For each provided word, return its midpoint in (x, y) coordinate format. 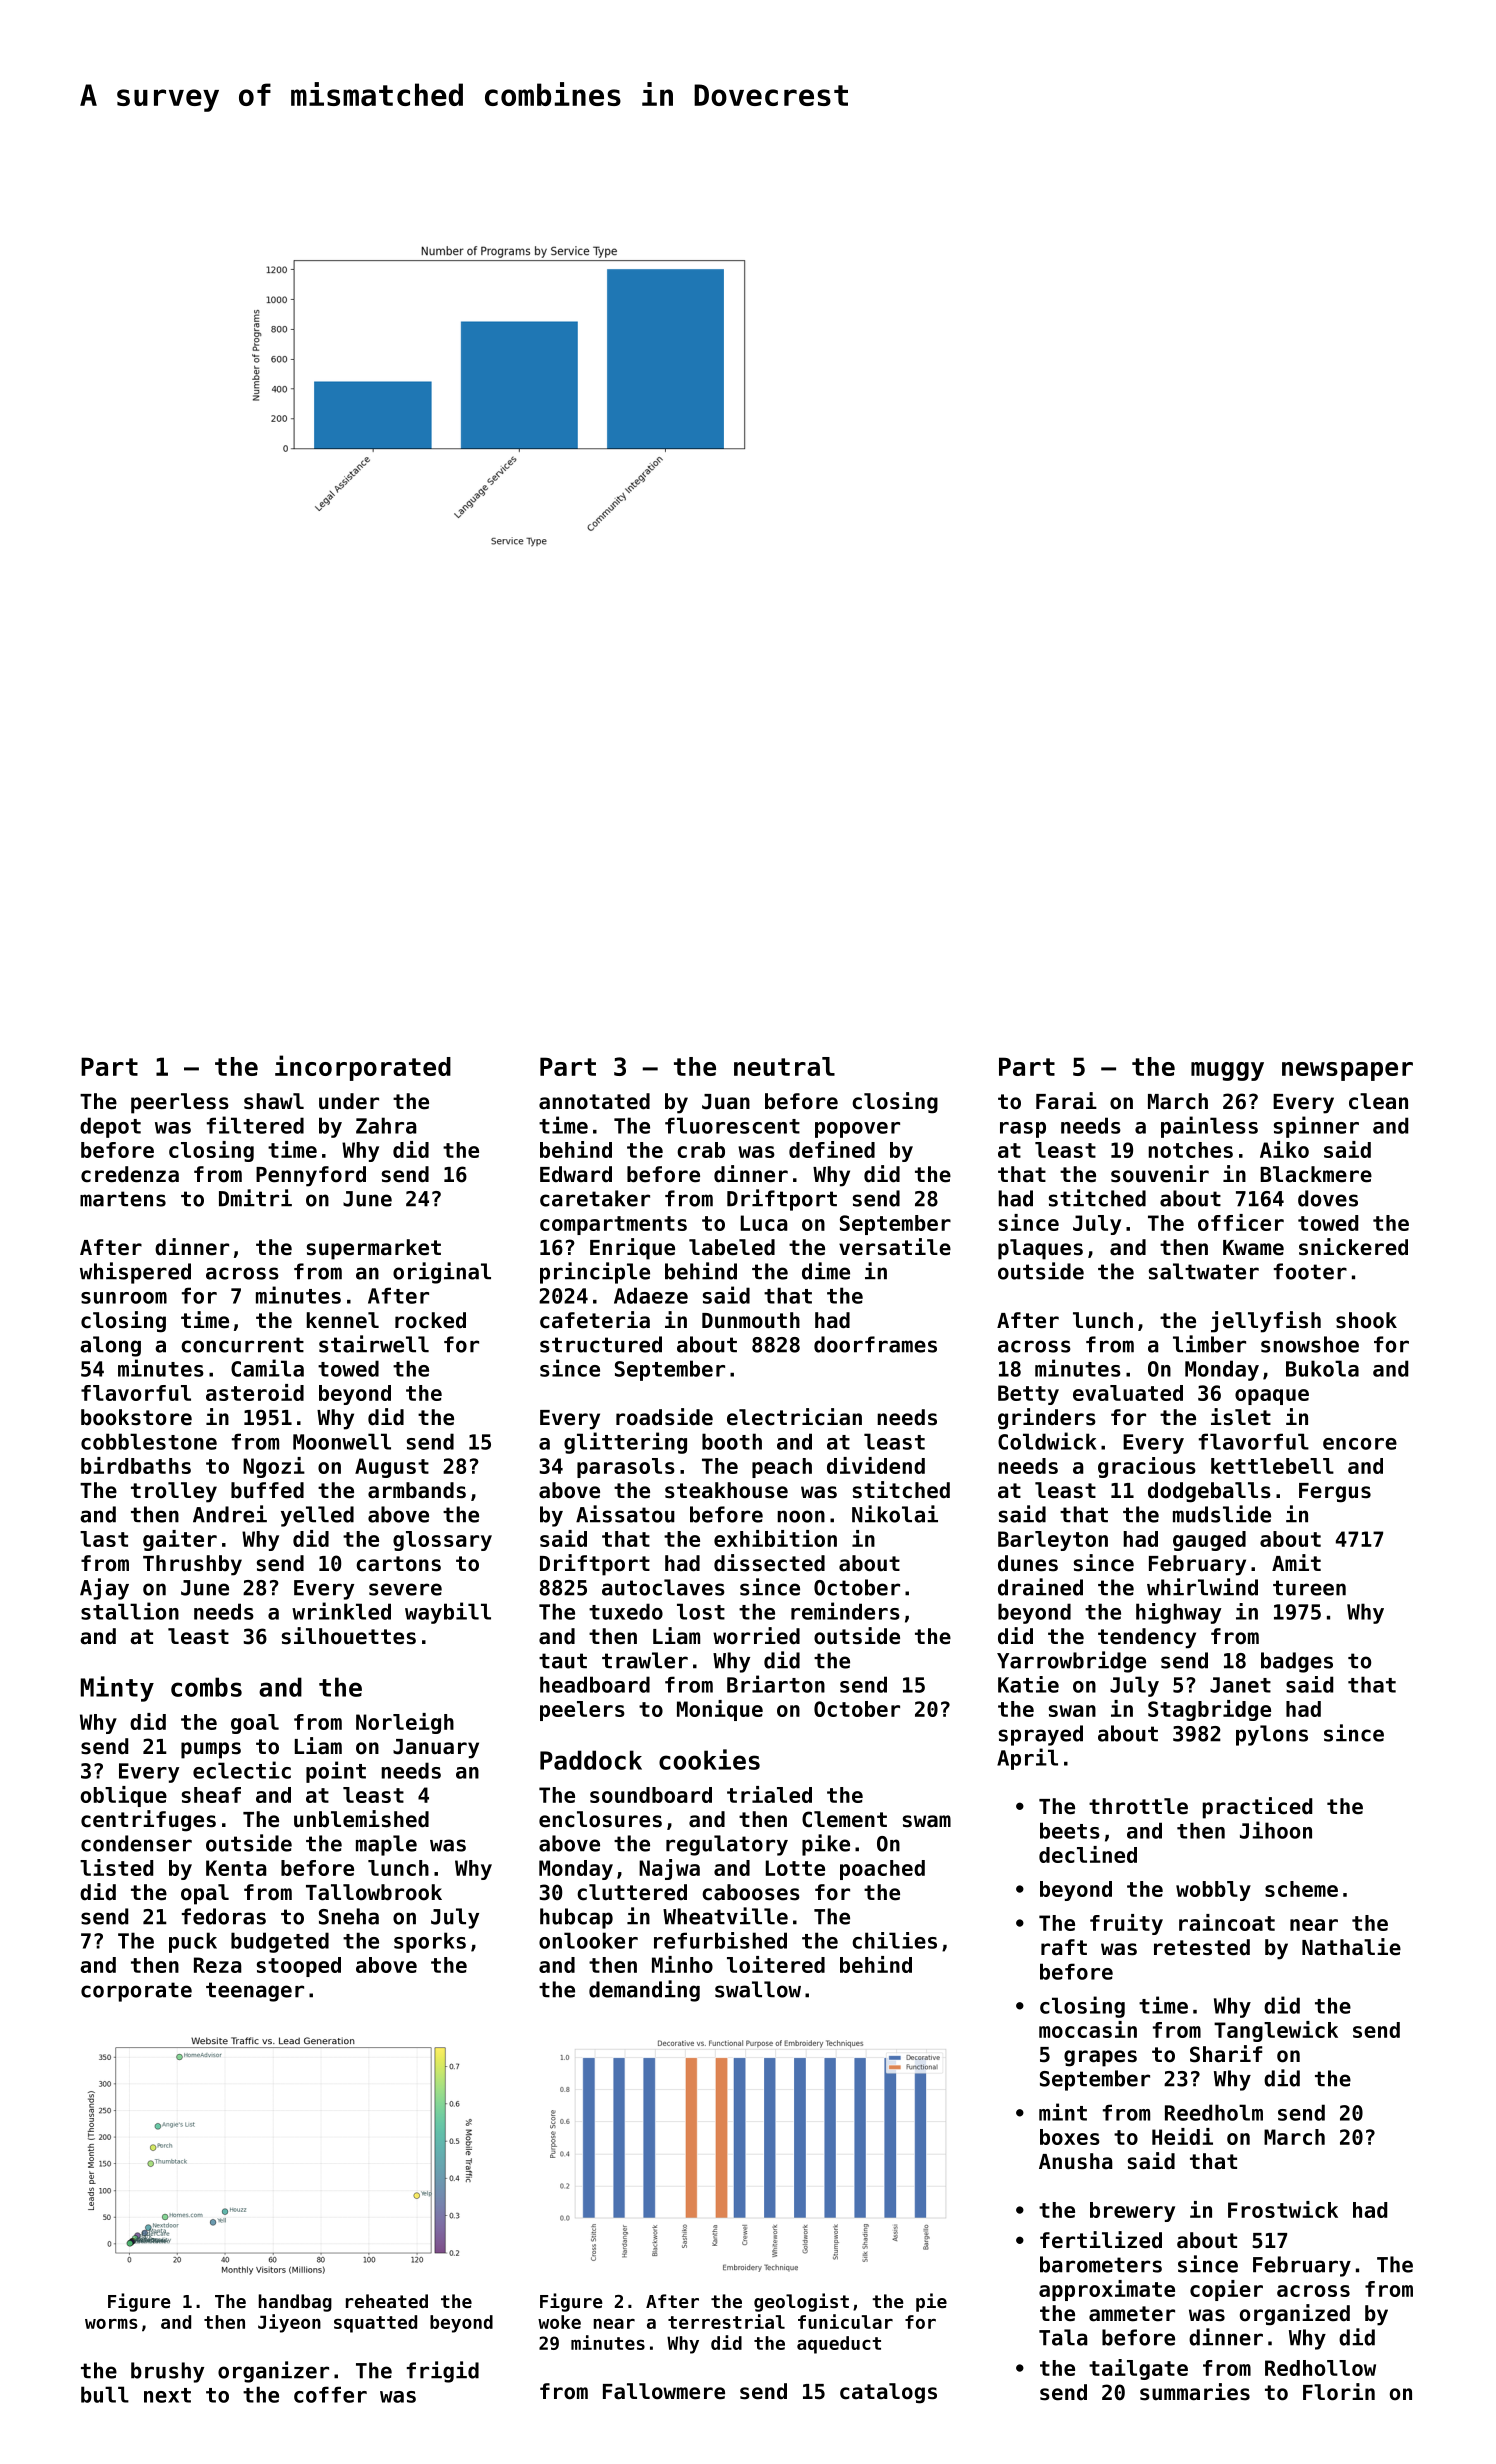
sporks (430, 1942)
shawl (274, 1101)
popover (857, 1130)
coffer (330, 2394)
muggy (1227, 1071)
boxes (1070, 2137)
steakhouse (726, 1490)
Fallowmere (664, 2391)
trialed (769, 1794)
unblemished (361, 1819)
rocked (430, 1320)
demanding (644, 1991)
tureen (1309, 1588)
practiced (1257, 1808)
